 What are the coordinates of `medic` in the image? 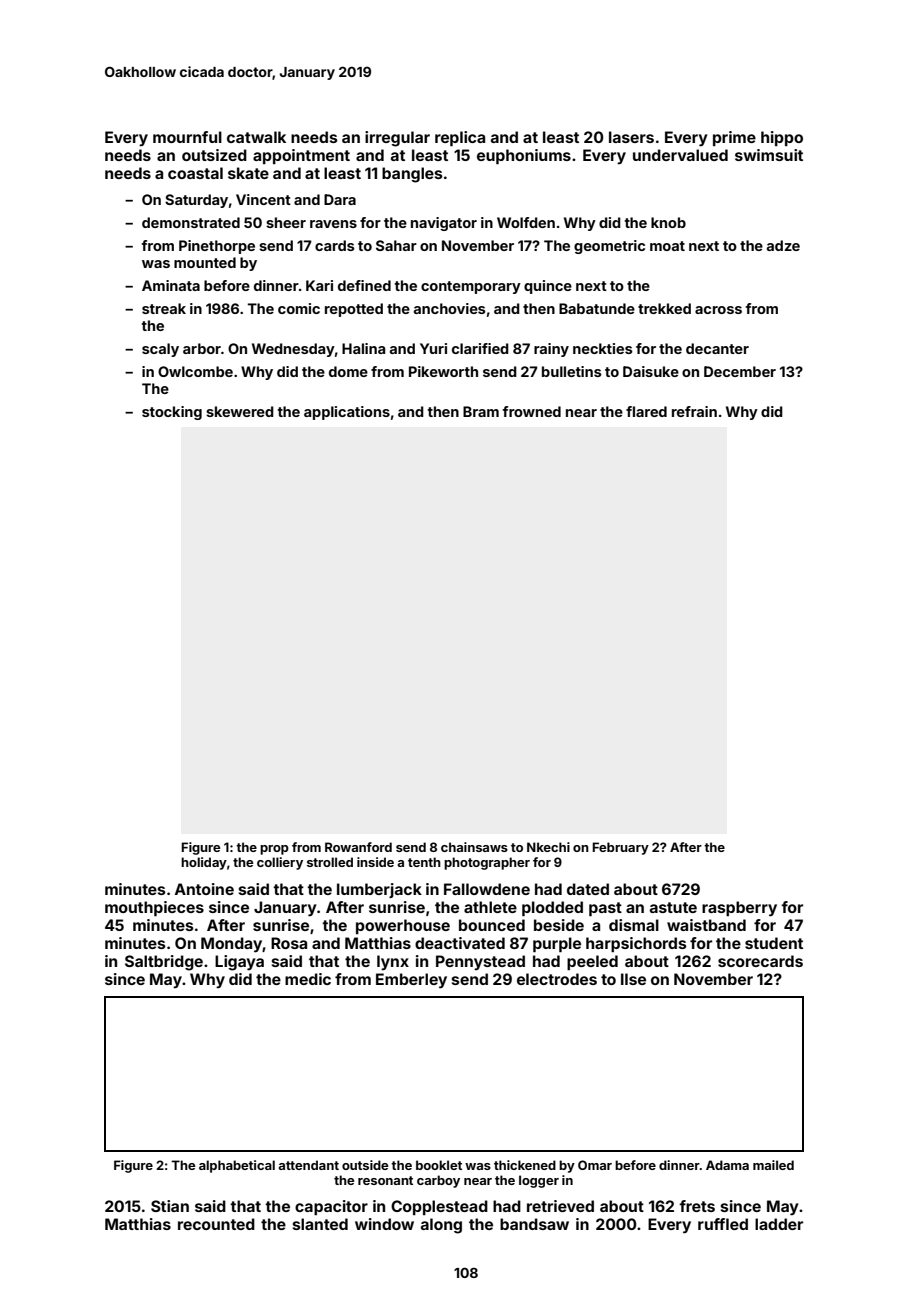 It's located at (308, 979).
